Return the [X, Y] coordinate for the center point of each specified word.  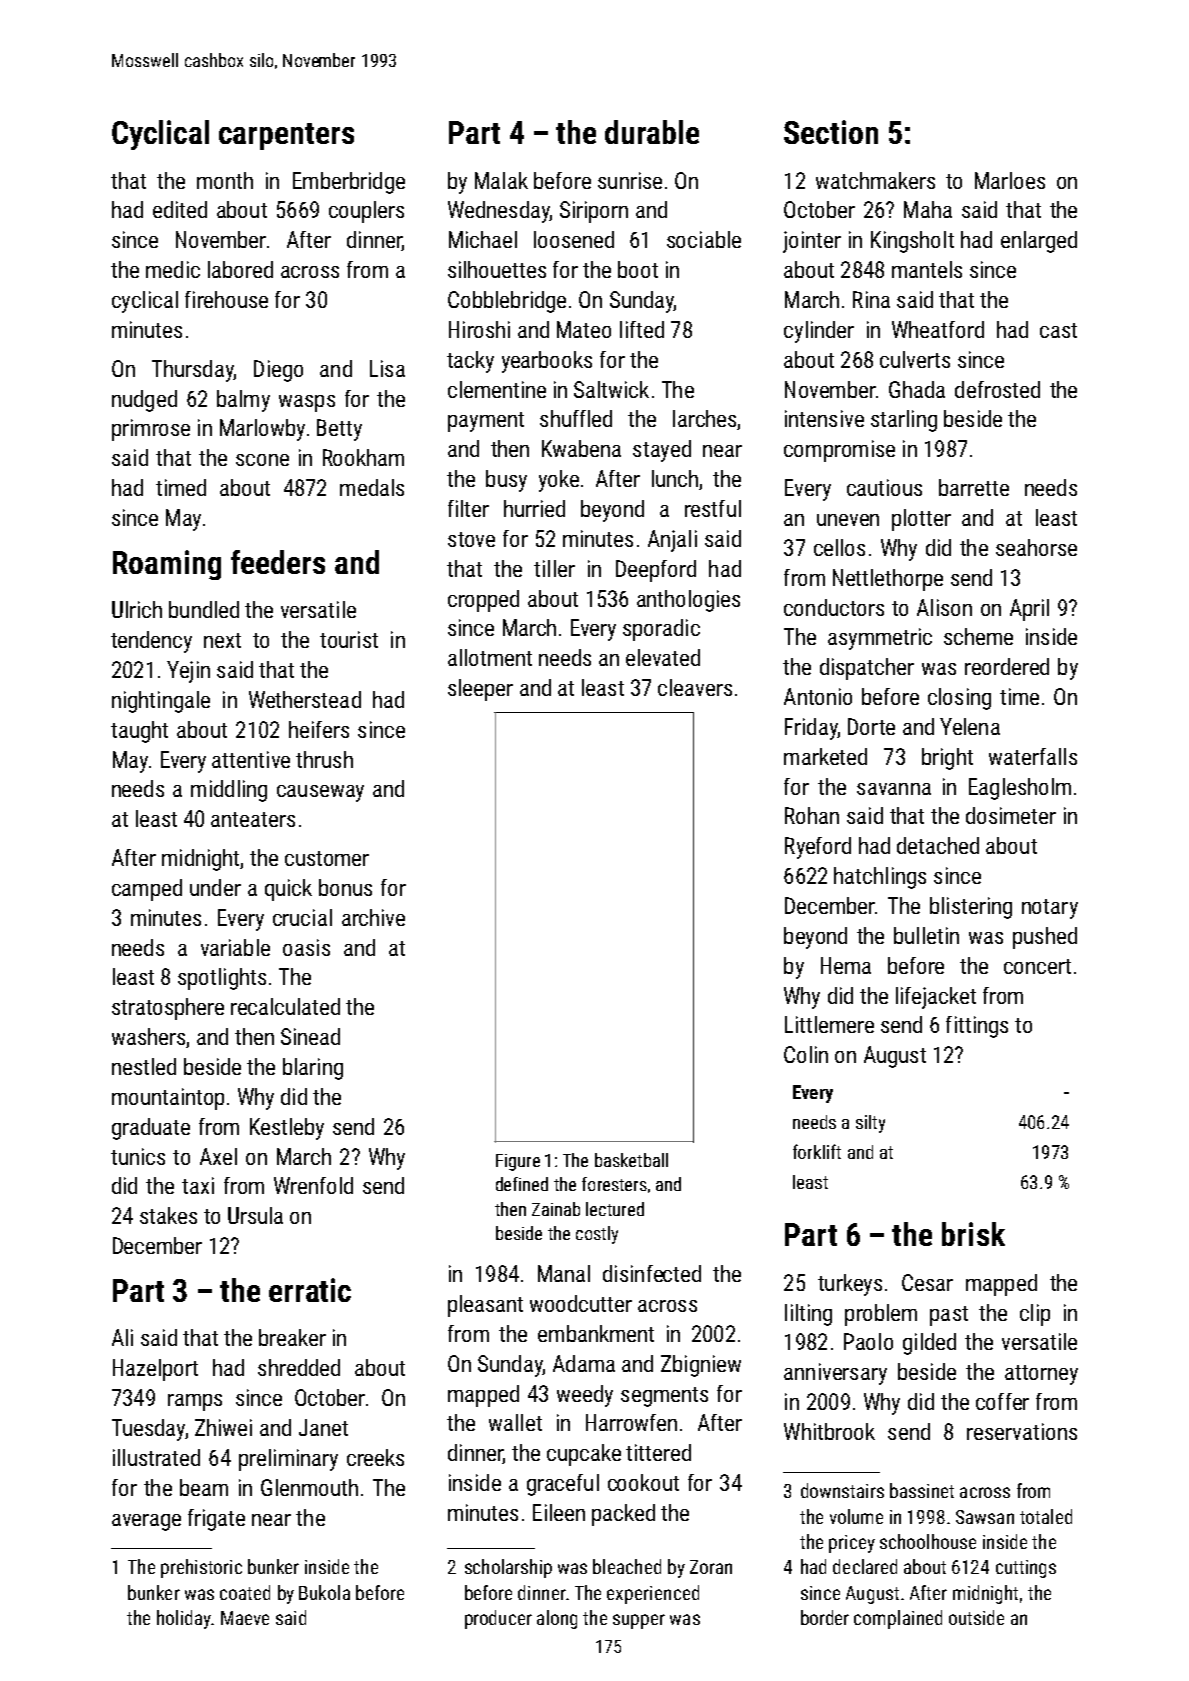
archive [373, 917]
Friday [811, 729]
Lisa [387, 368]
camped [147, 890]
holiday [184, 1619]
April [1029, 610]
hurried [534, 508]
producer [498, 1619]
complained [898, 1619]
